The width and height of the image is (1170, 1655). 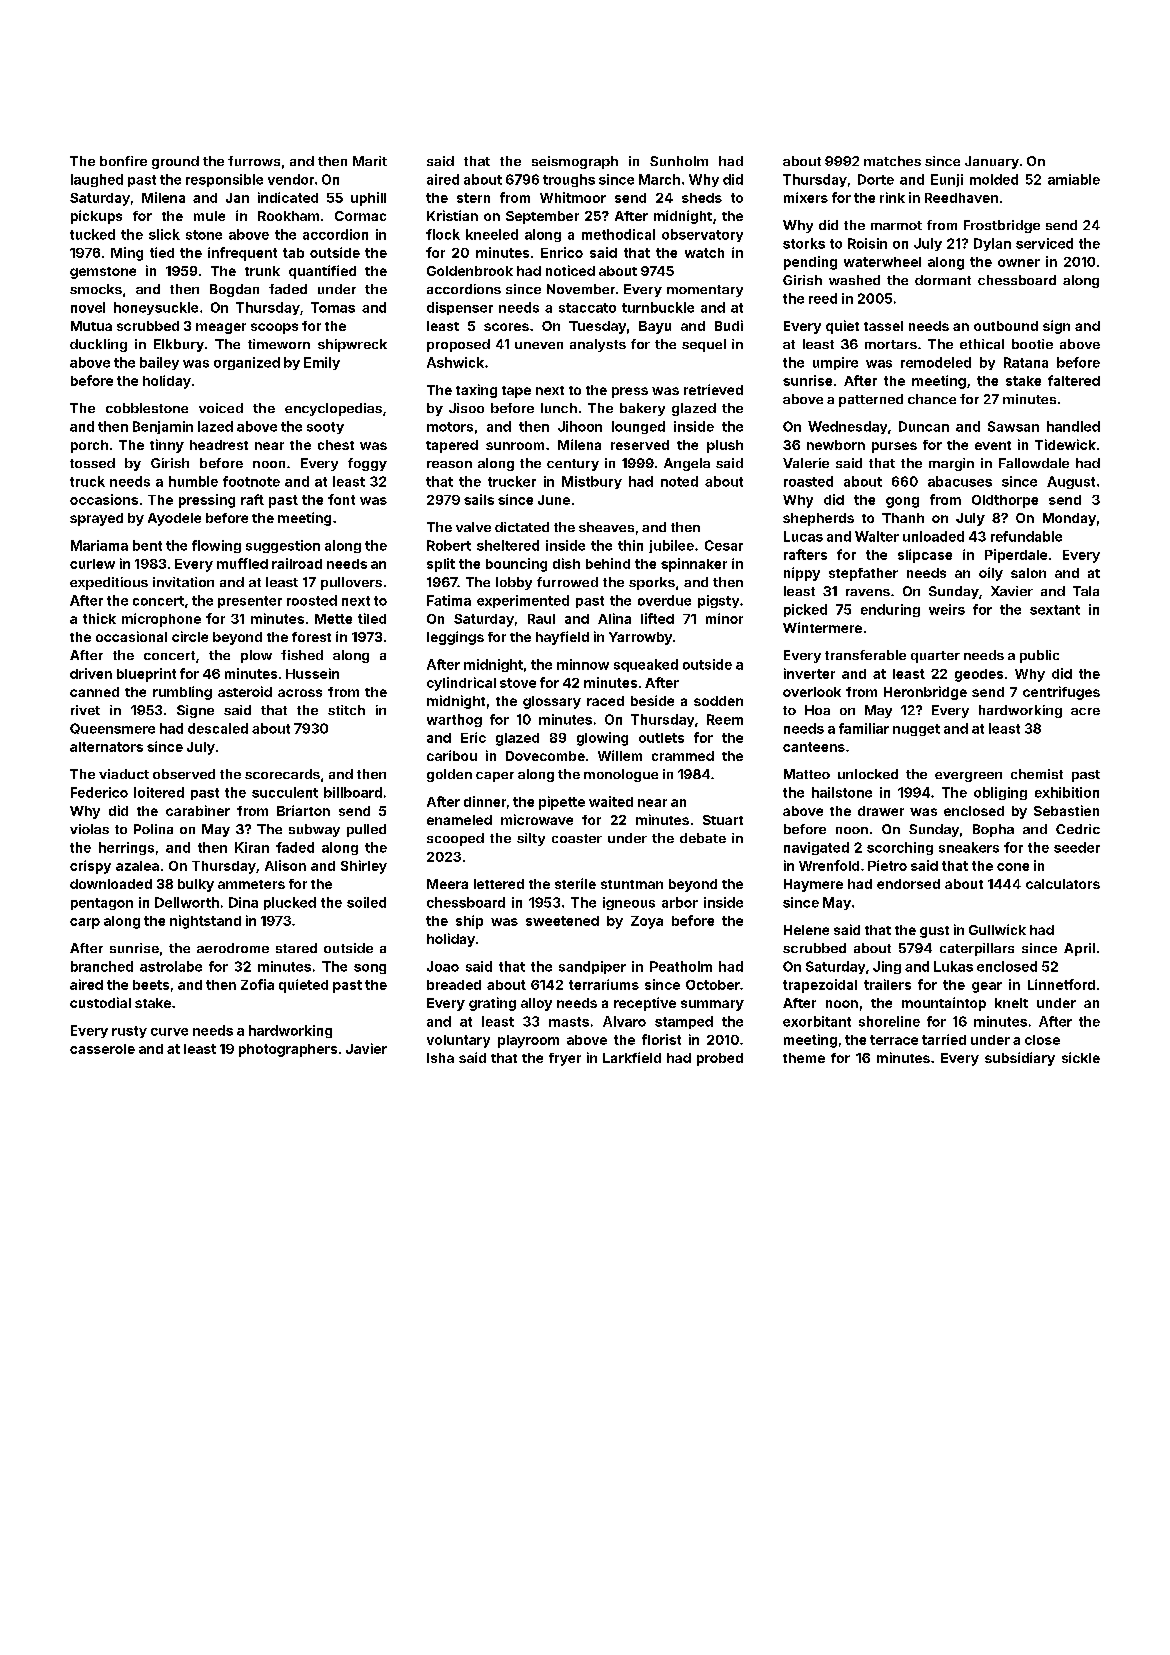 What do you see at coordinates (251, 481) in the image?
I see `footnote` at bounding box center [251, 481].
